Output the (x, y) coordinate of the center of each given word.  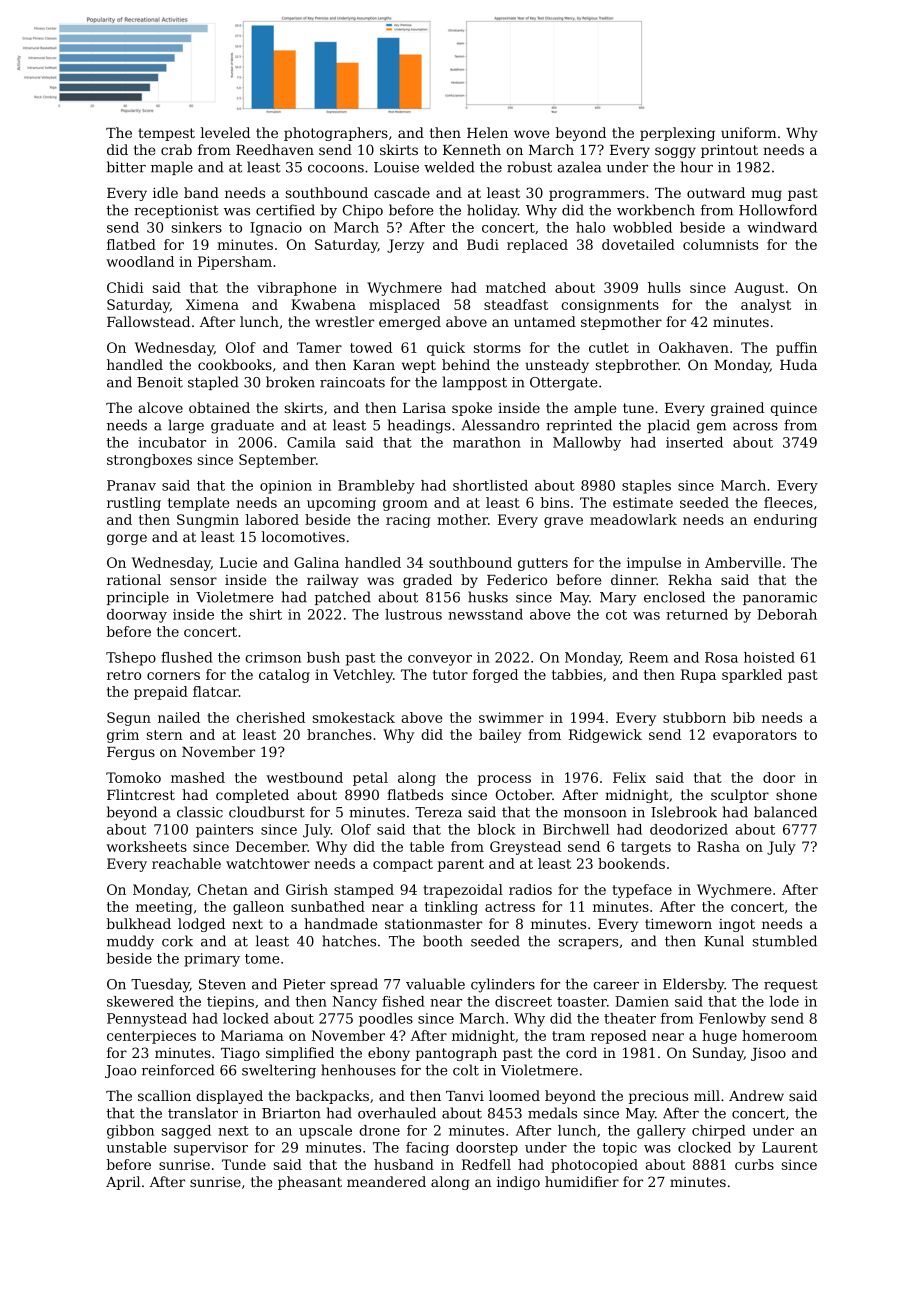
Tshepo (131, 659)
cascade (402, 192)
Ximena (212, 304)
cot (616, 615)
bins (554, 502)
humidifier (582, 1181)
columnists (720, 244)
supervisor (211, 1149)
